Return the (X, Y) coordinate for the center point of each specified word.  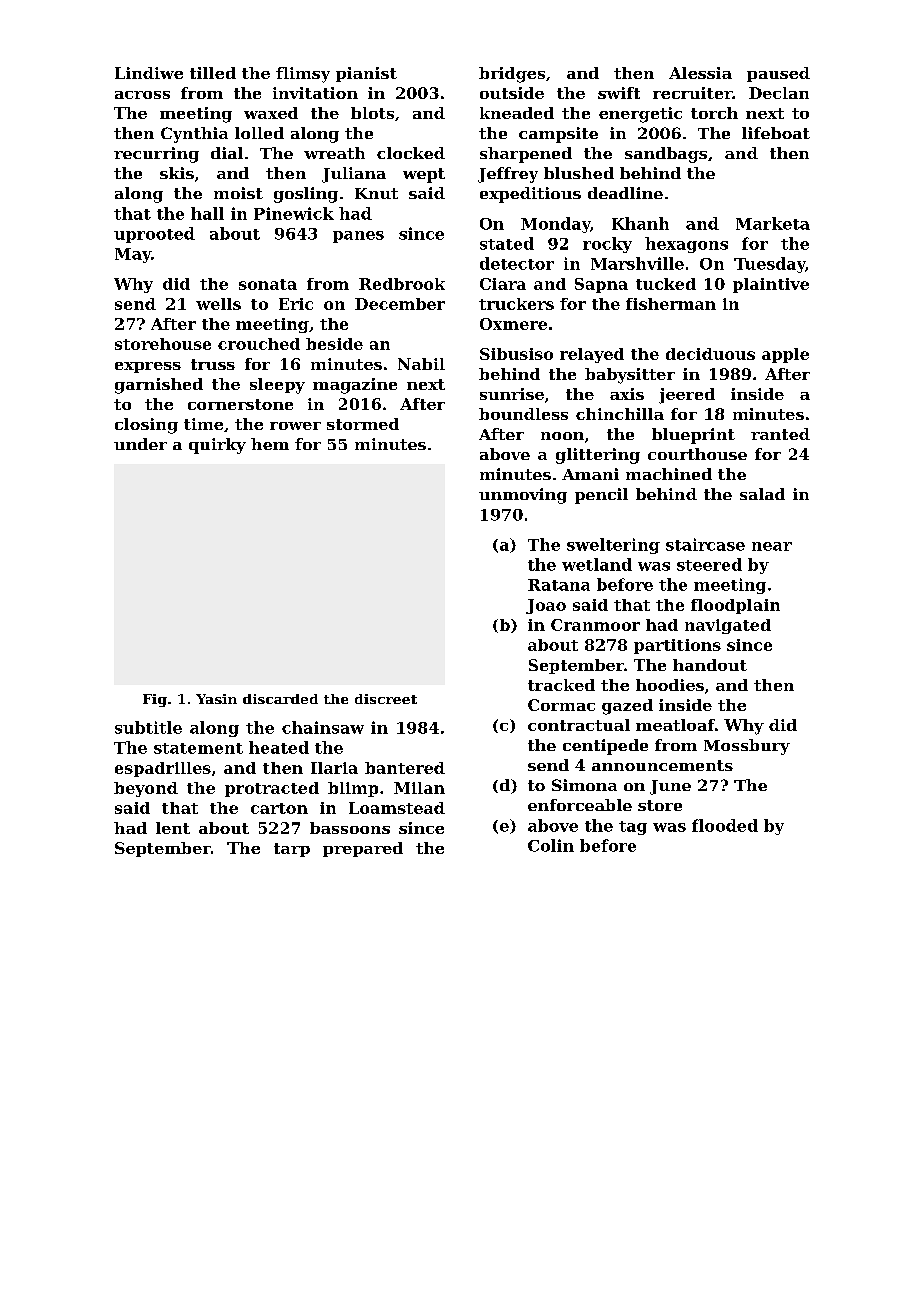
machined (669, 474)
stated (507, 243)
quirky (217, 446)
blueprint (693, 436)
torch (714, 113)
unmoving (523, 496)
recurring (156, 155)
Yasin (216, 699)
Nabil (421, 364)
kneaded (517, 113)
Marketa (773, 223)
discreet (386, 699)
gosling (306, 195)
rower (295, 426)
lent (173, 828)
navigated (728, 626)
